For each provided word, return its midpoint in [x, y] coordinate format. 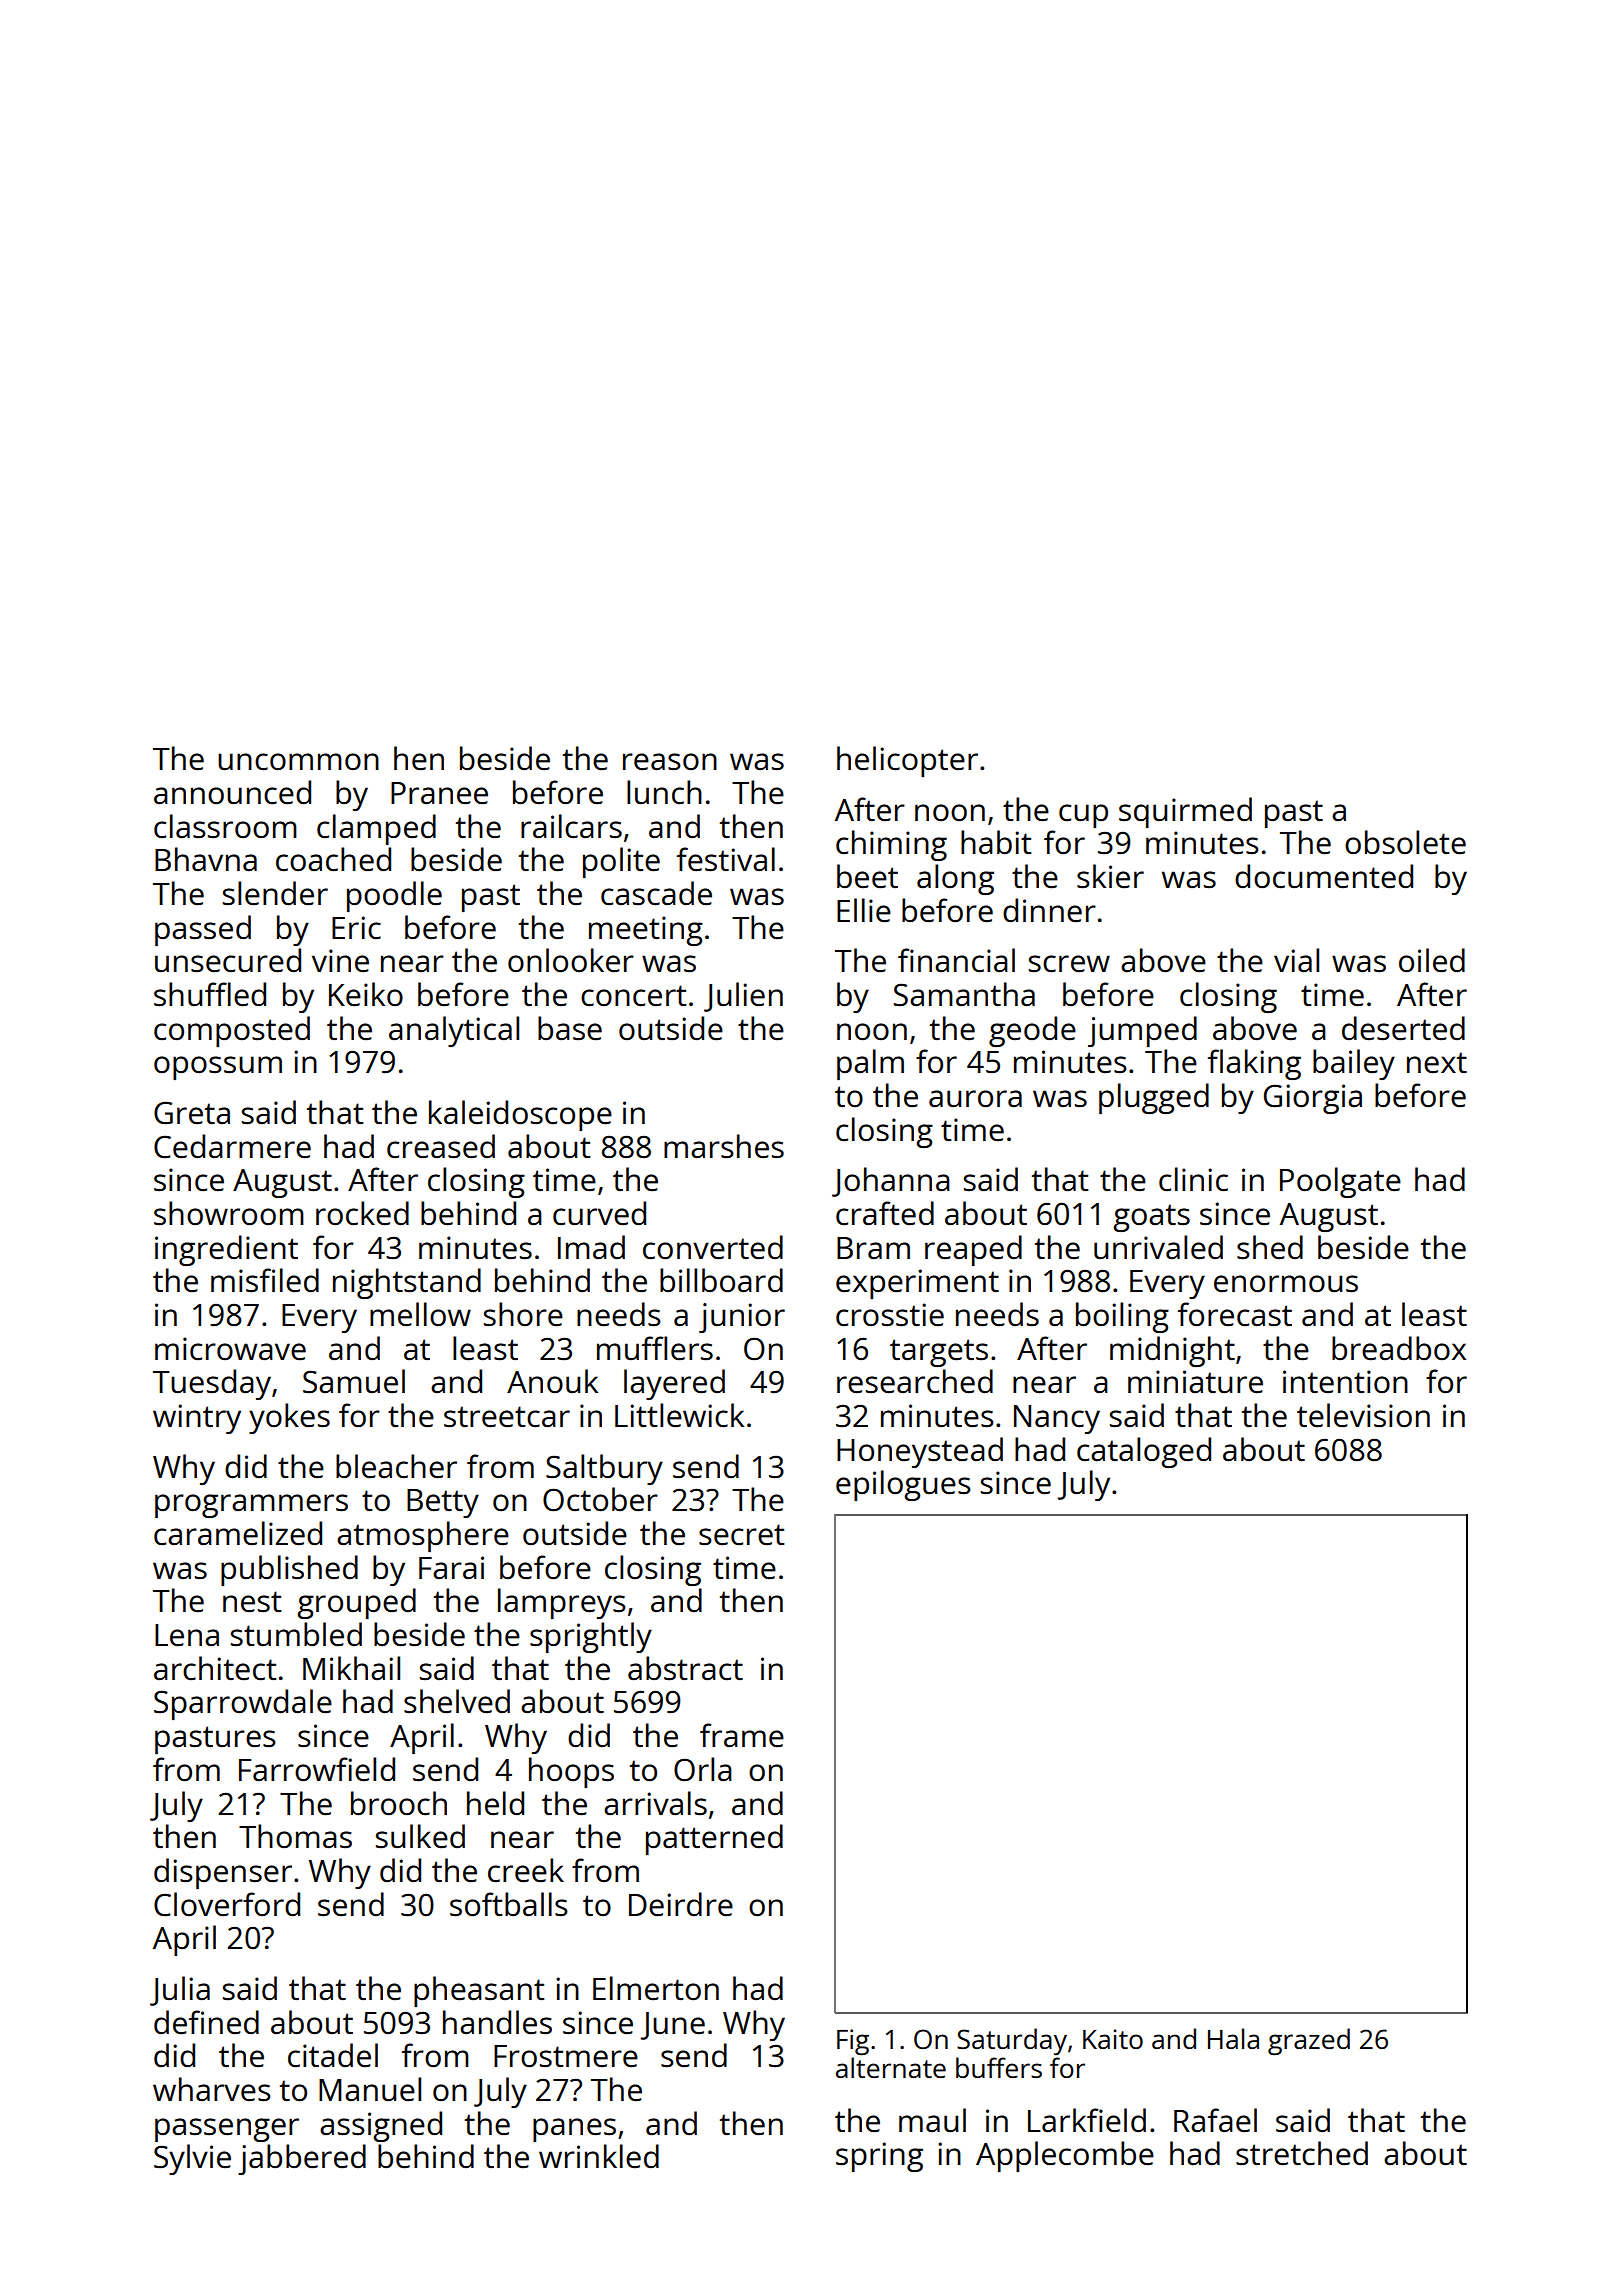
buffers [999, 2067]
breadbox [1399, 1348]
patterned [714, 1839]
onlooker [571, 960]
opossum [218, 1068]
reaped [973, 1250]
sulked [420, 1836]
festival [726, 859]
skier [1110, 876]
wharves [212, 2089]
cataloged [1144, 1452]
